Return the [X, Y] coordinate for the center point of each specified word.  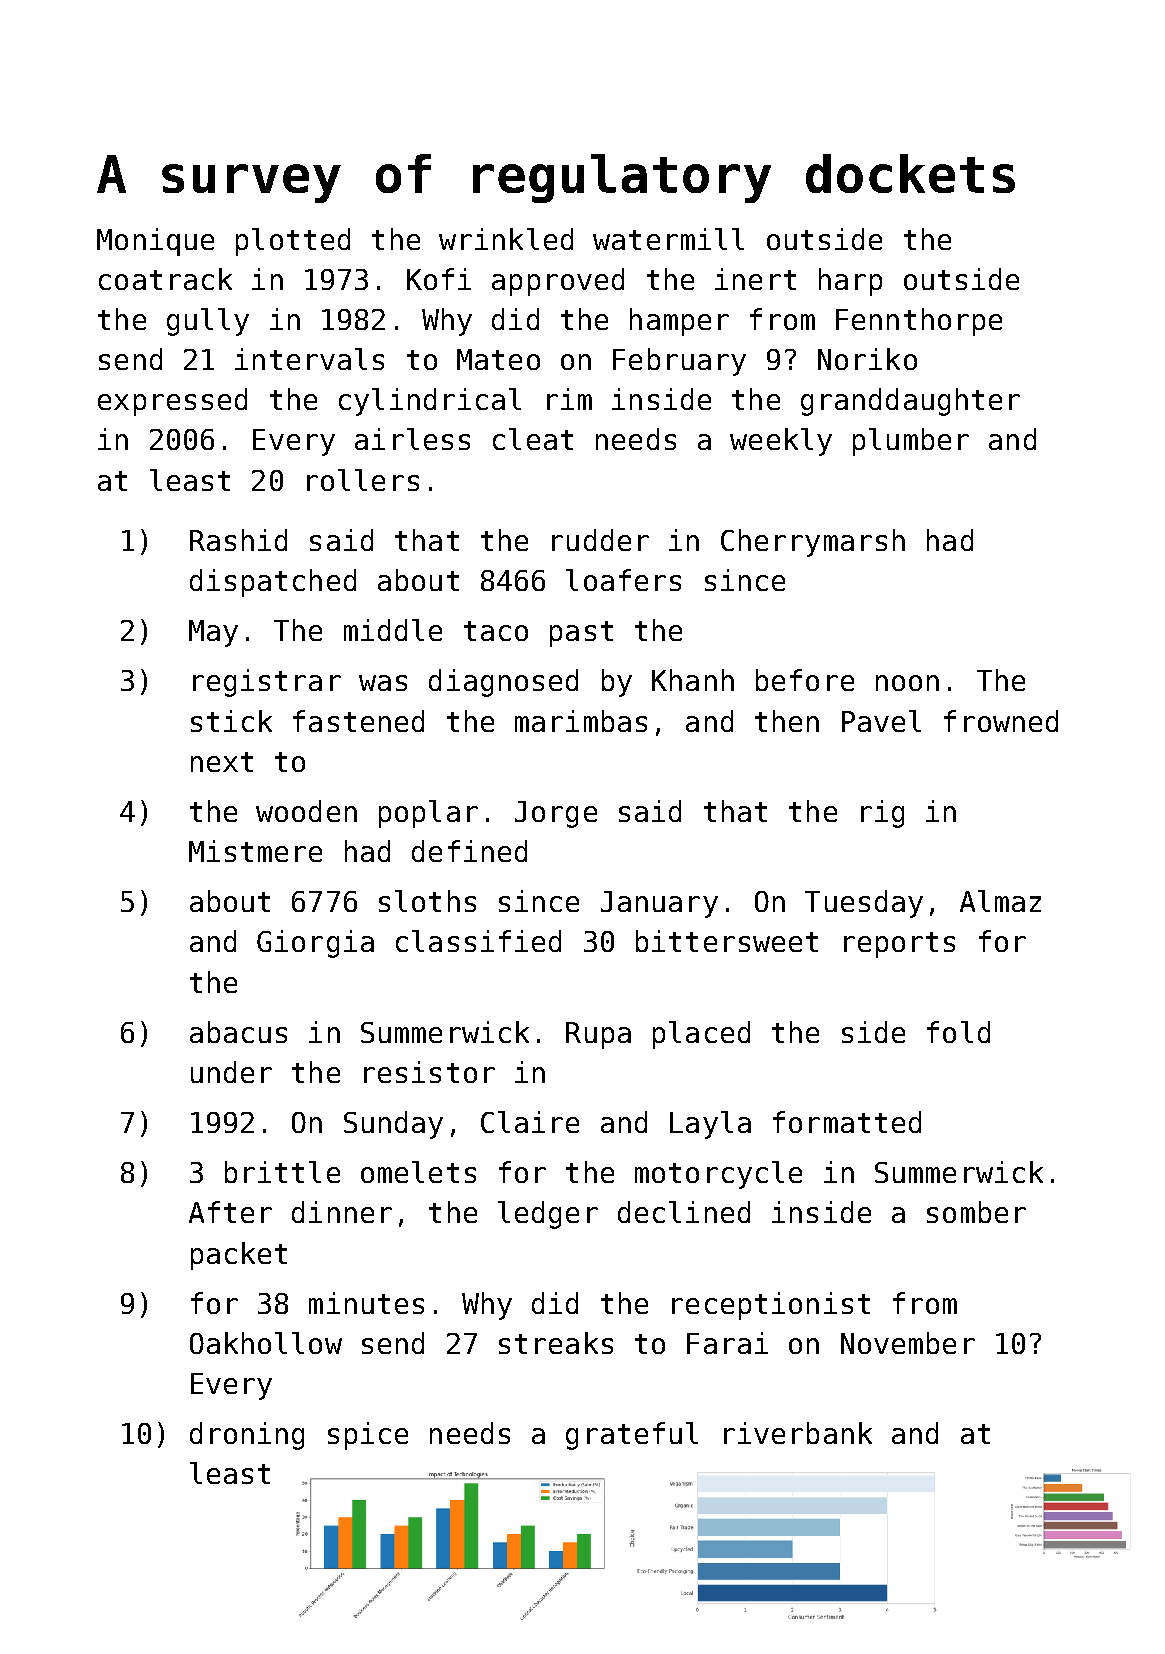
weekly [781, 442]
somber [976, 1212]
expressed [172, 402]
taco [496, 631]
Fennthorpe [919, 322]
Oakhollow [266, 1343]
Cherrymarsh [813, 543]
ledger [548, 1215]
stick [231, 721]
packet [239, 1256]
